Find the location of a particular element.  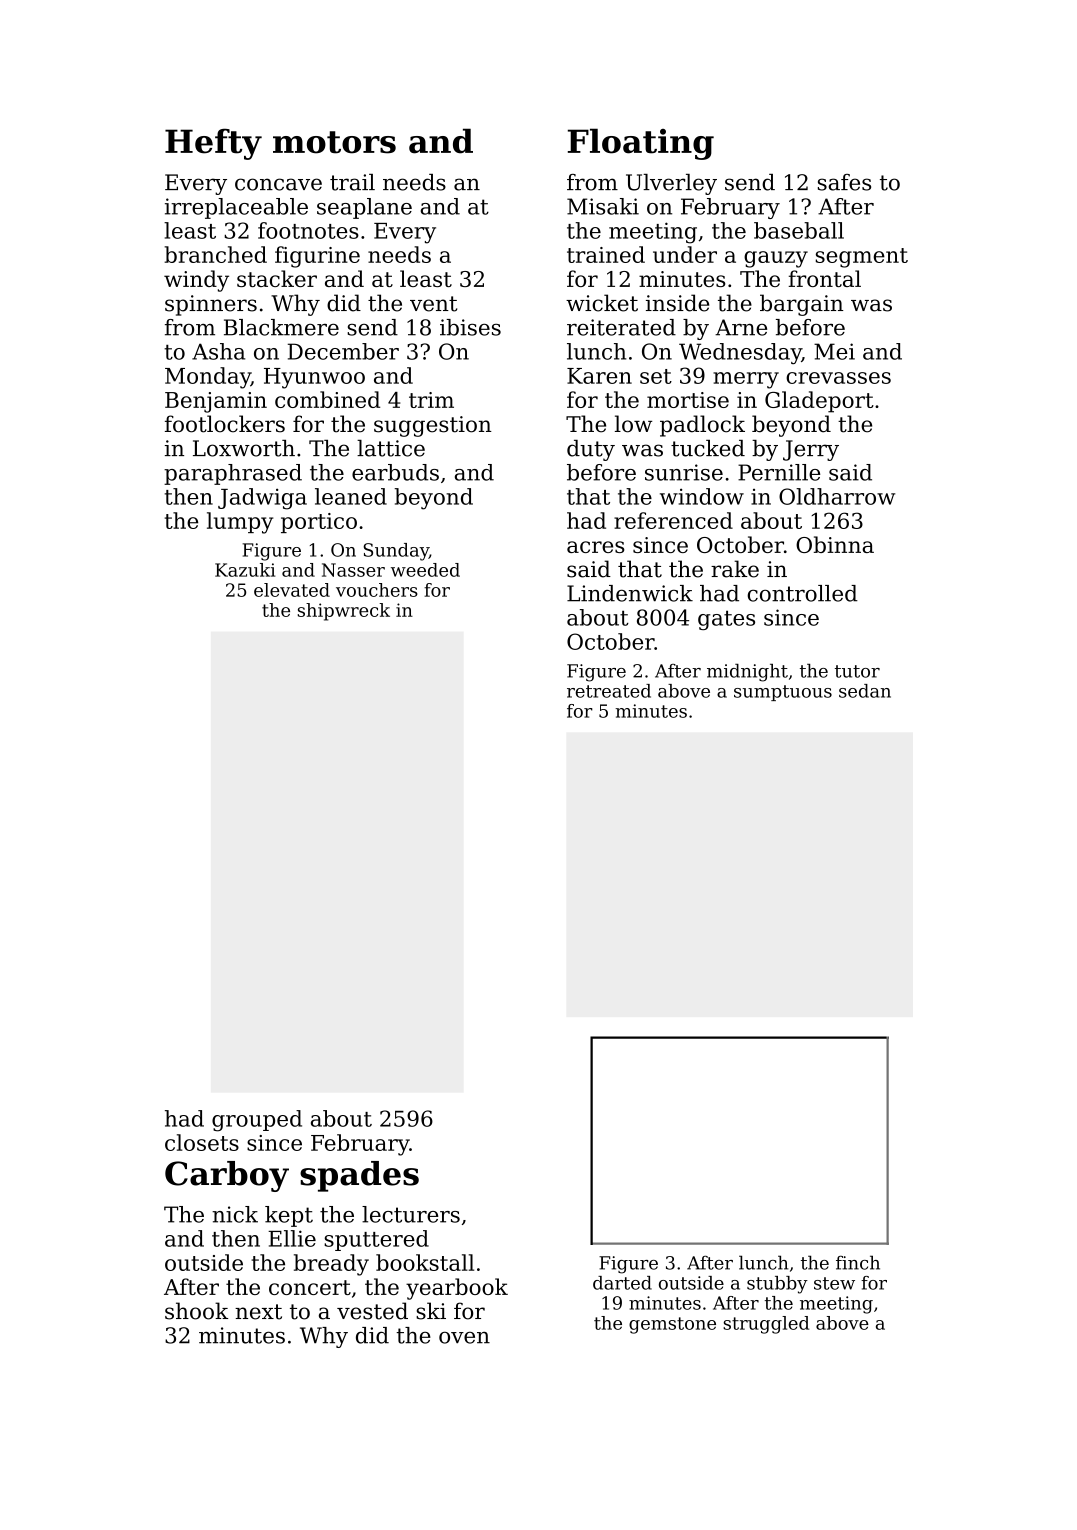

motors is located at coordinates (334, 142).
